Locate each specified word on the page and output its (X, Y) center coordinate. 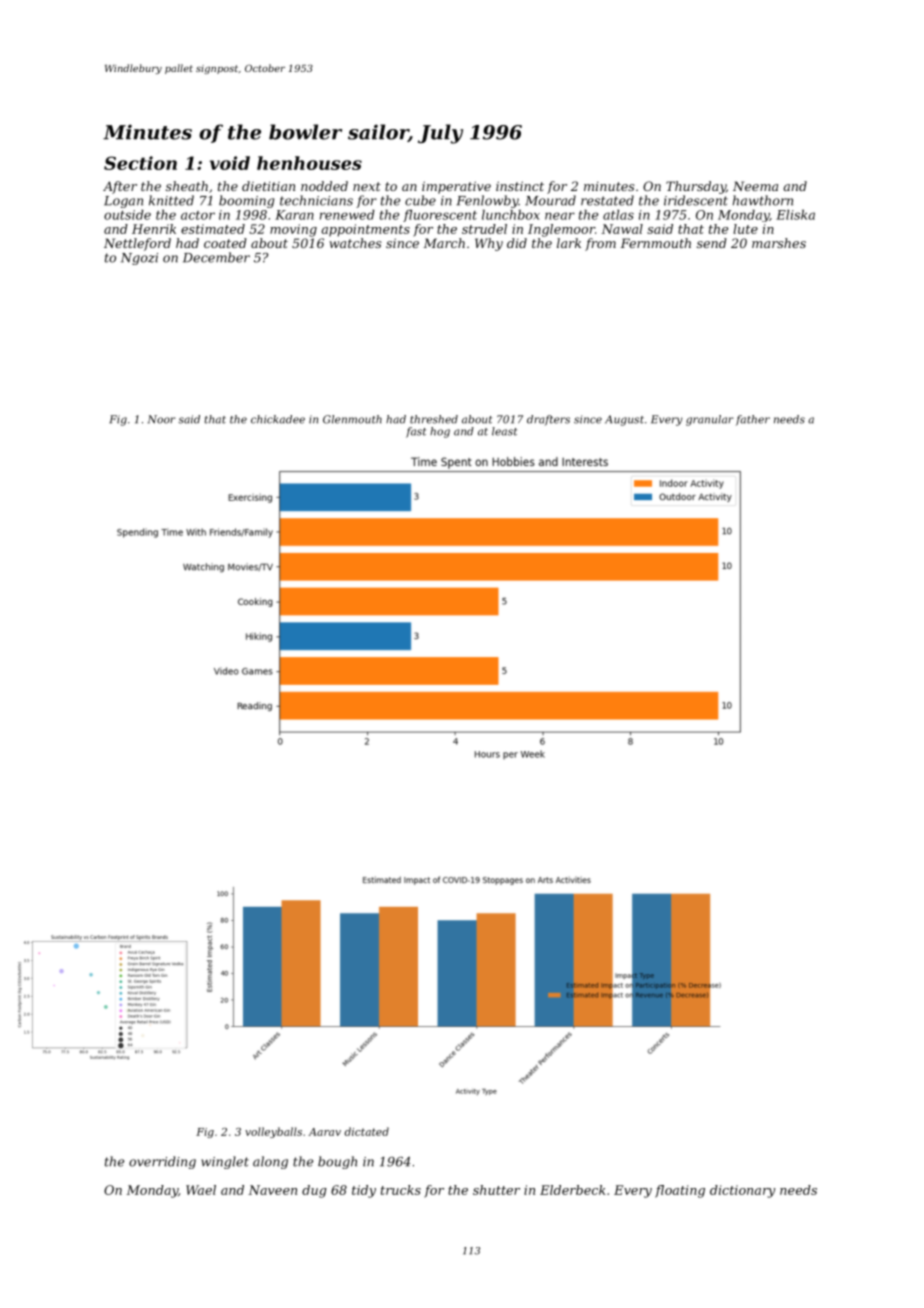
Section (140, 163)
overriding (162, 1162)
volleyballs (273, 1132)
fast (416, 432)
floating (680, 1191)
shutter (496, 1190)
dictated (366, 1131)
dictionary (742, 1191)
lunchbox (511, 215)
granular (710, 420)
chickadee (278, 419)
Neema (755, 186)
